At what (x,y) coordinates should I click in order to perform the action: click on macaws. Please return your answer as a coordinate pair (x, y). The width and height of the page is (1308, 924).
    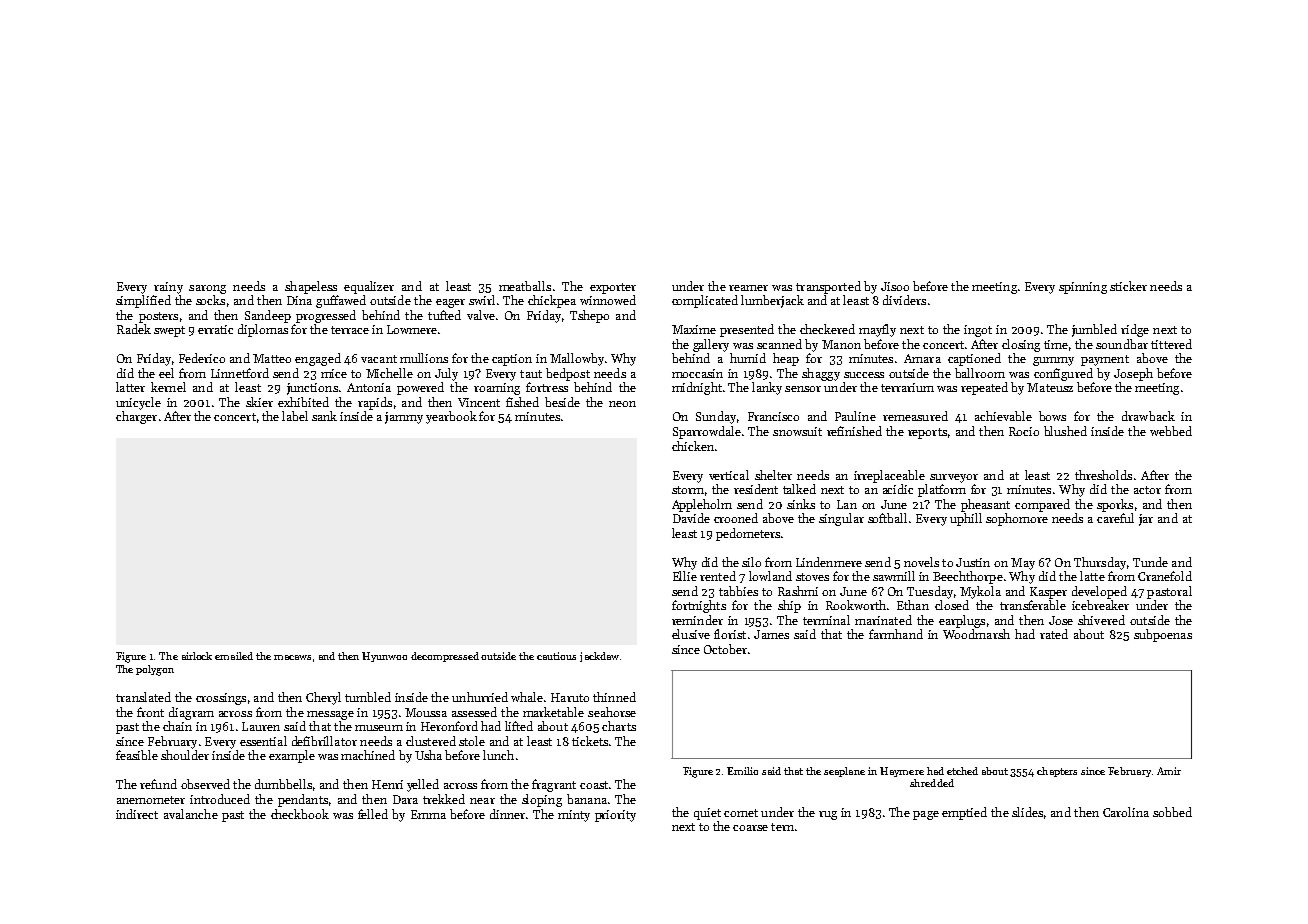
    Looking at the image, I should click on (292, 657).
